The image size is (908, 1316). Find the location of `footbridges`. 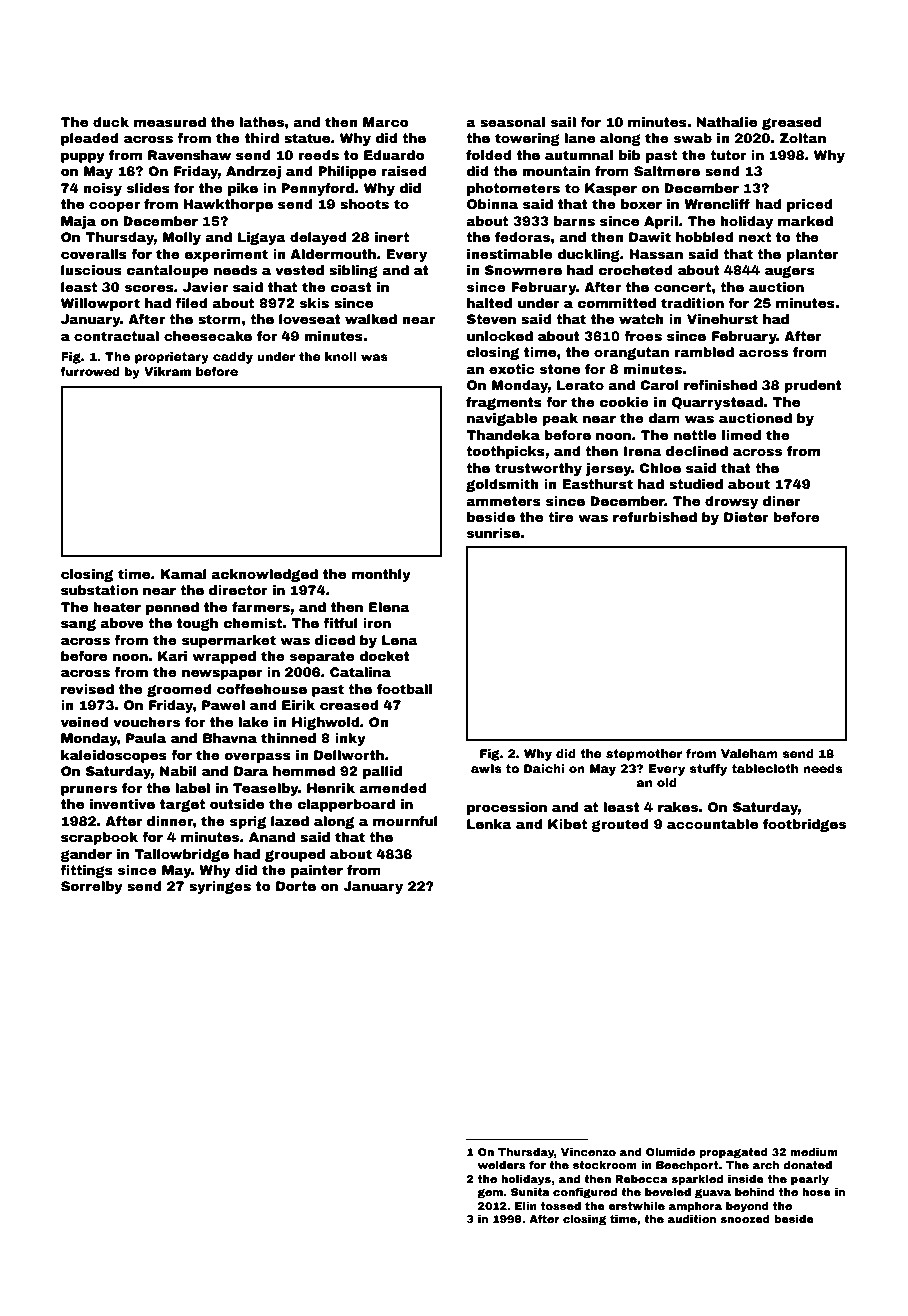

footbridges is located at coordinates (804, 825).
